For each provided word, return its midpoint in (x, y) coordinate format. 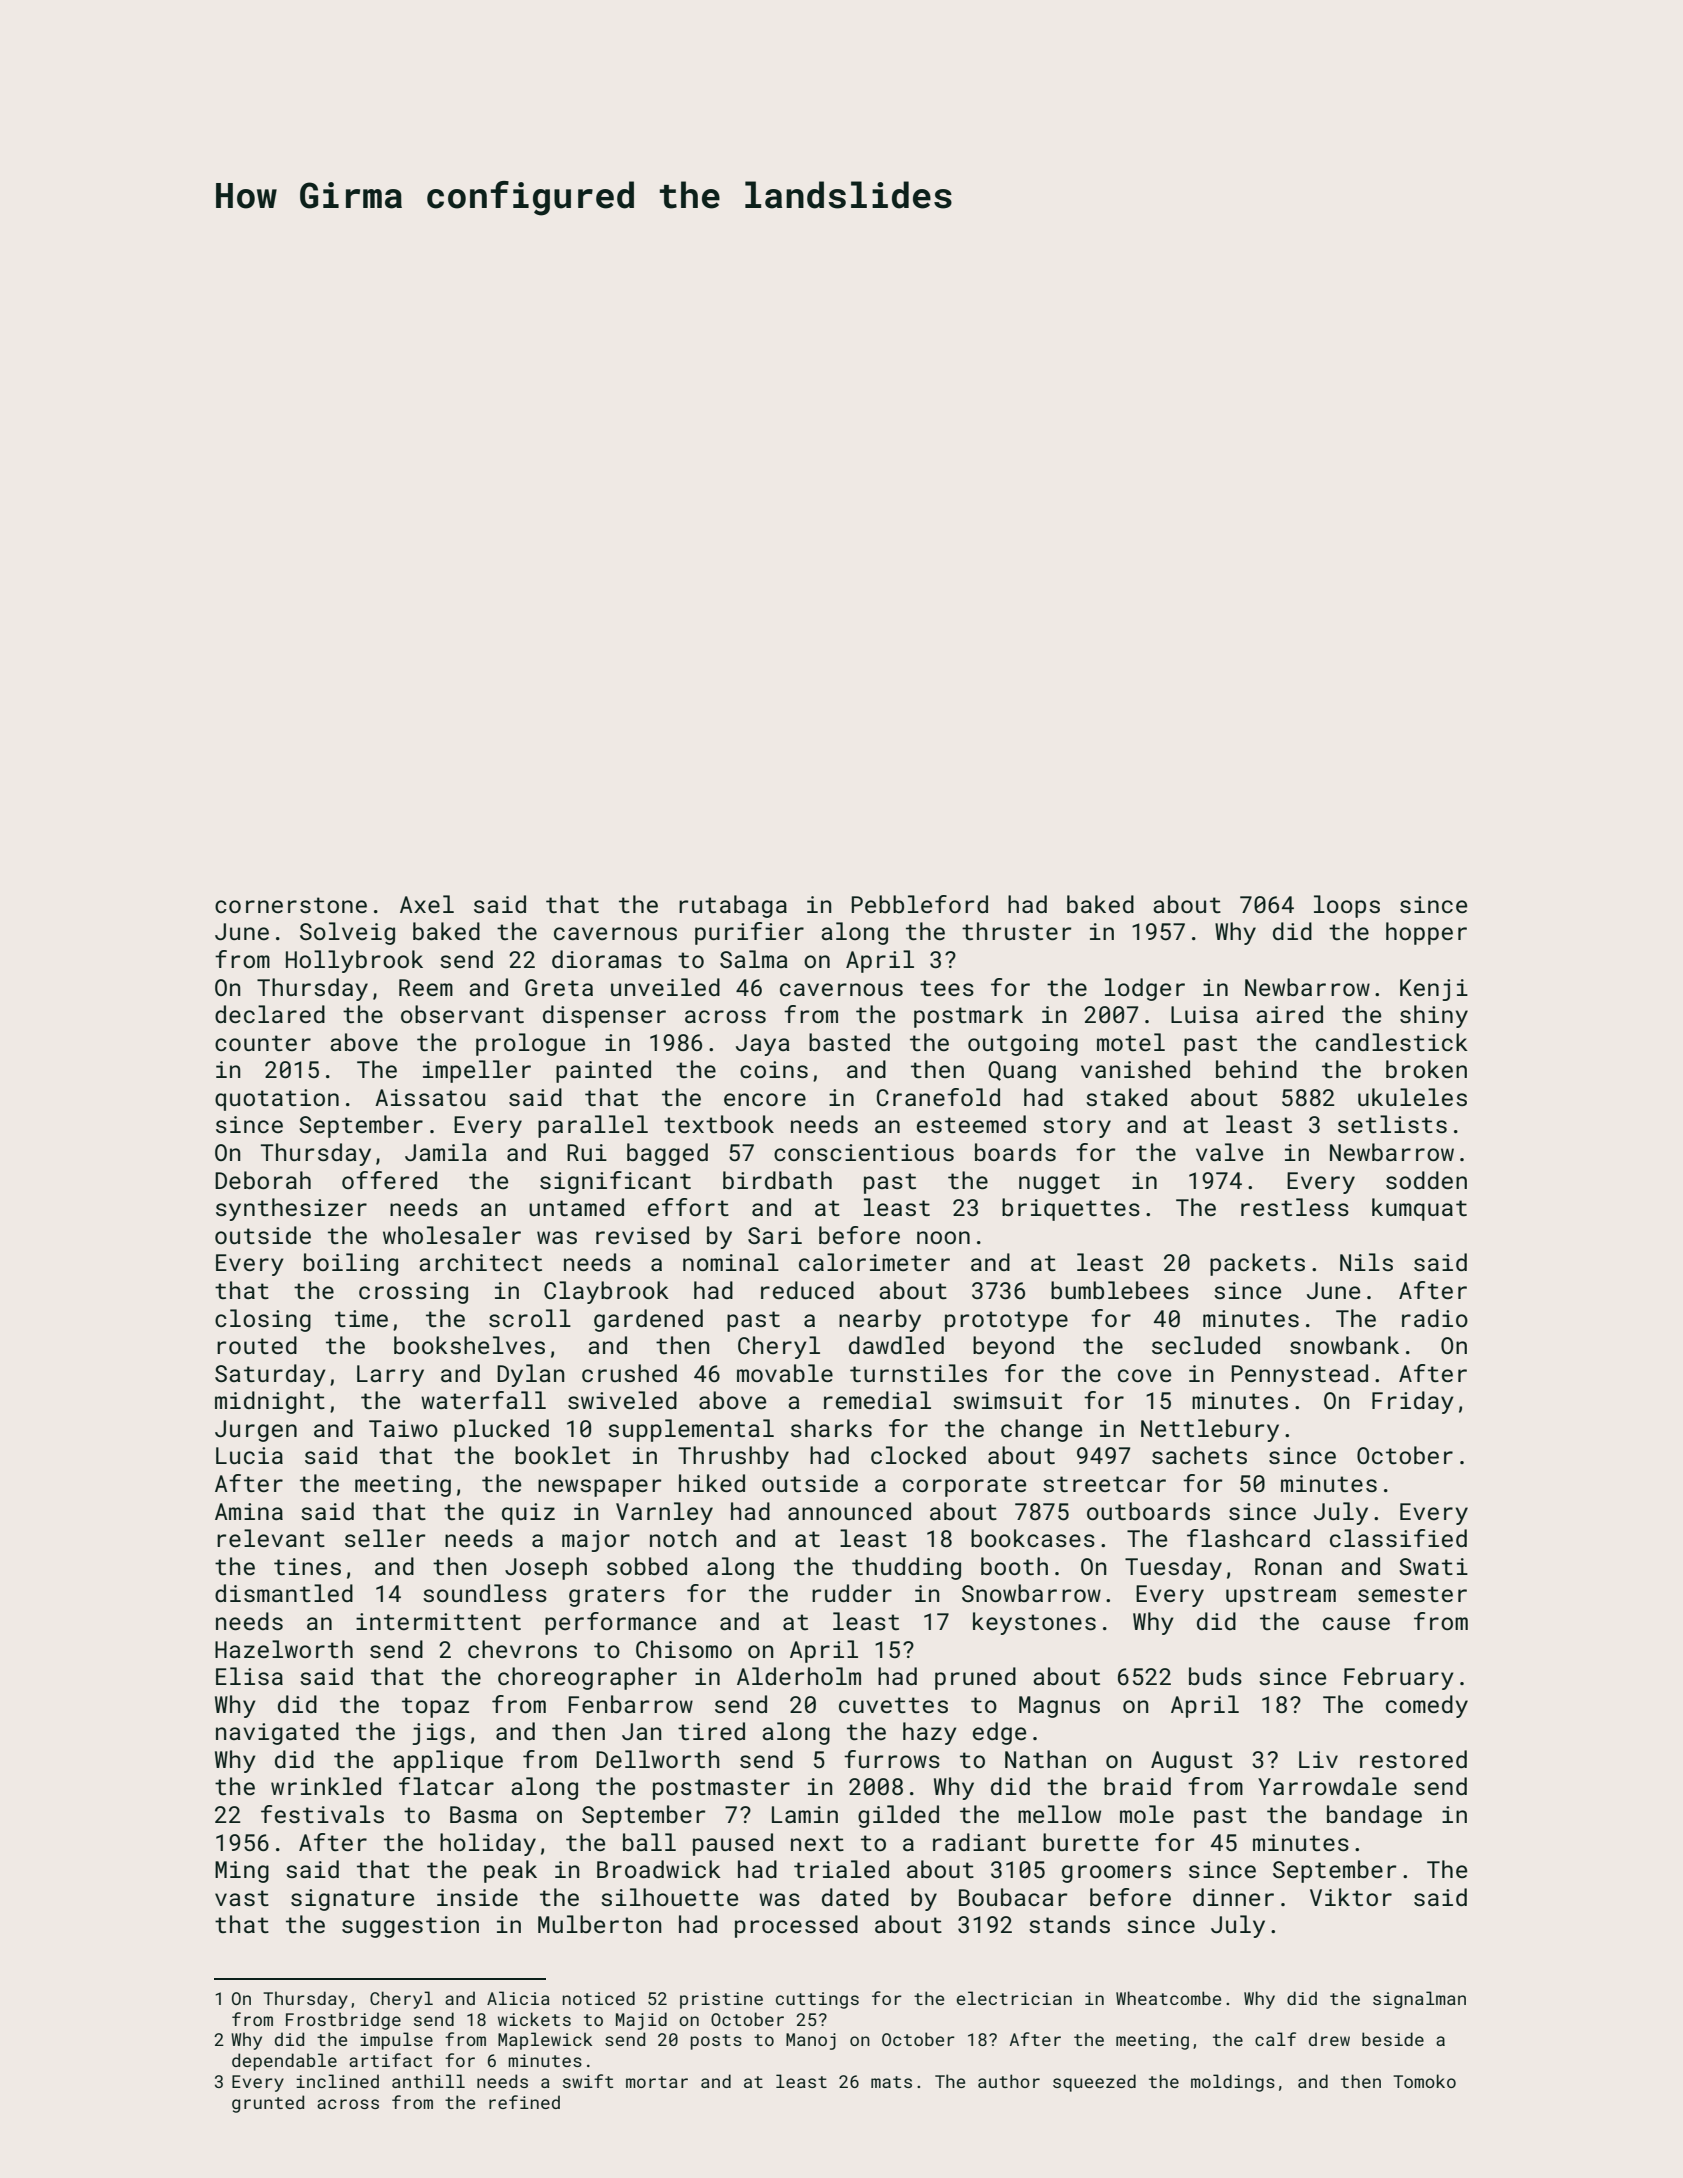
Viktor (1351, 1897)
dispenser (604, 1016)
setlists (1392, 1124)
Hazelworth (284, 1649)
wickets (534, 2019)
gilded (898, 1816)
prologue (530, 1044)
